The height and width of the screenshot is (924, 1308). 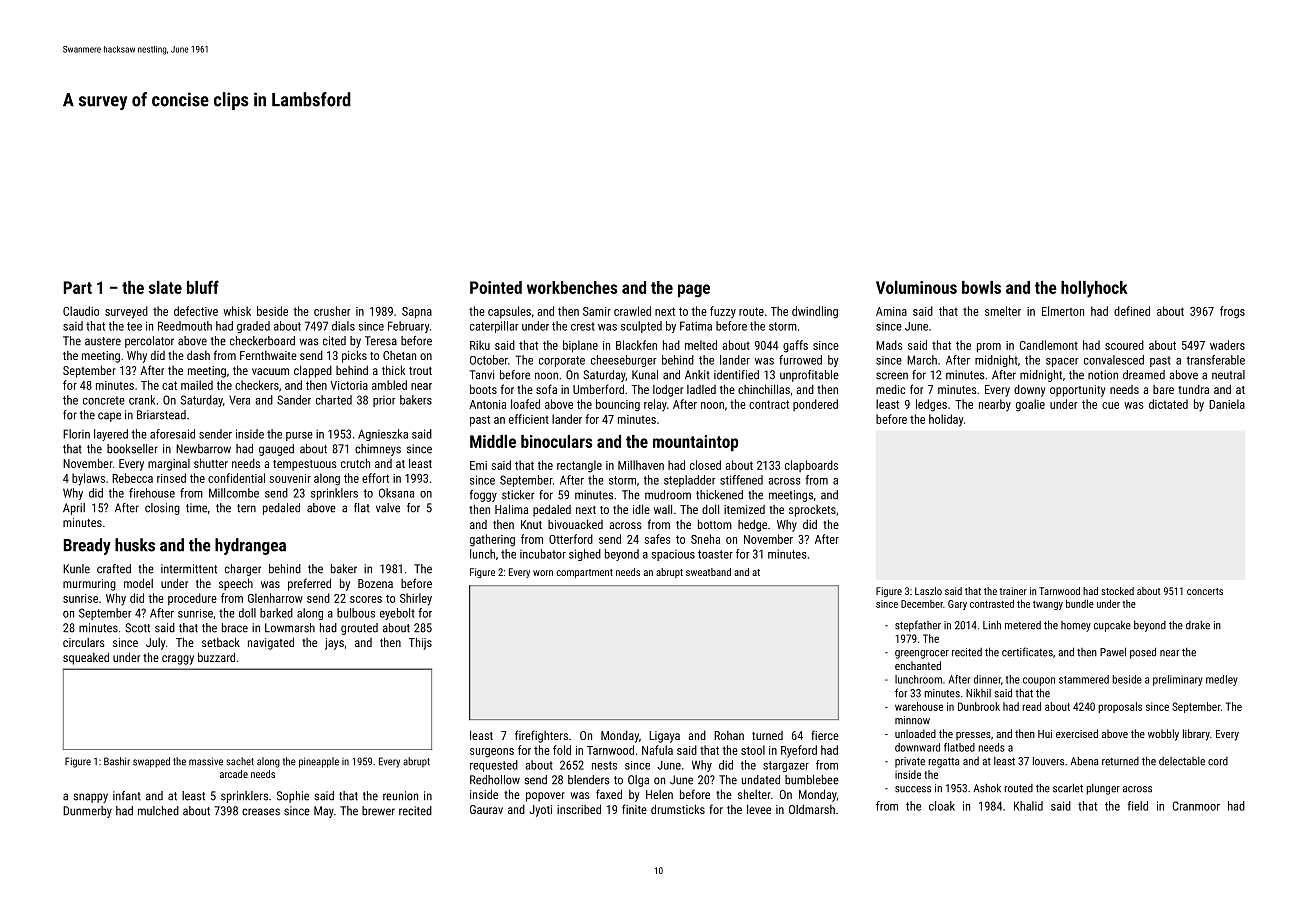 What do you see at coordinates (169, 465) in the screenshot?
I see `marginal` at bounding box center [169, 465].
